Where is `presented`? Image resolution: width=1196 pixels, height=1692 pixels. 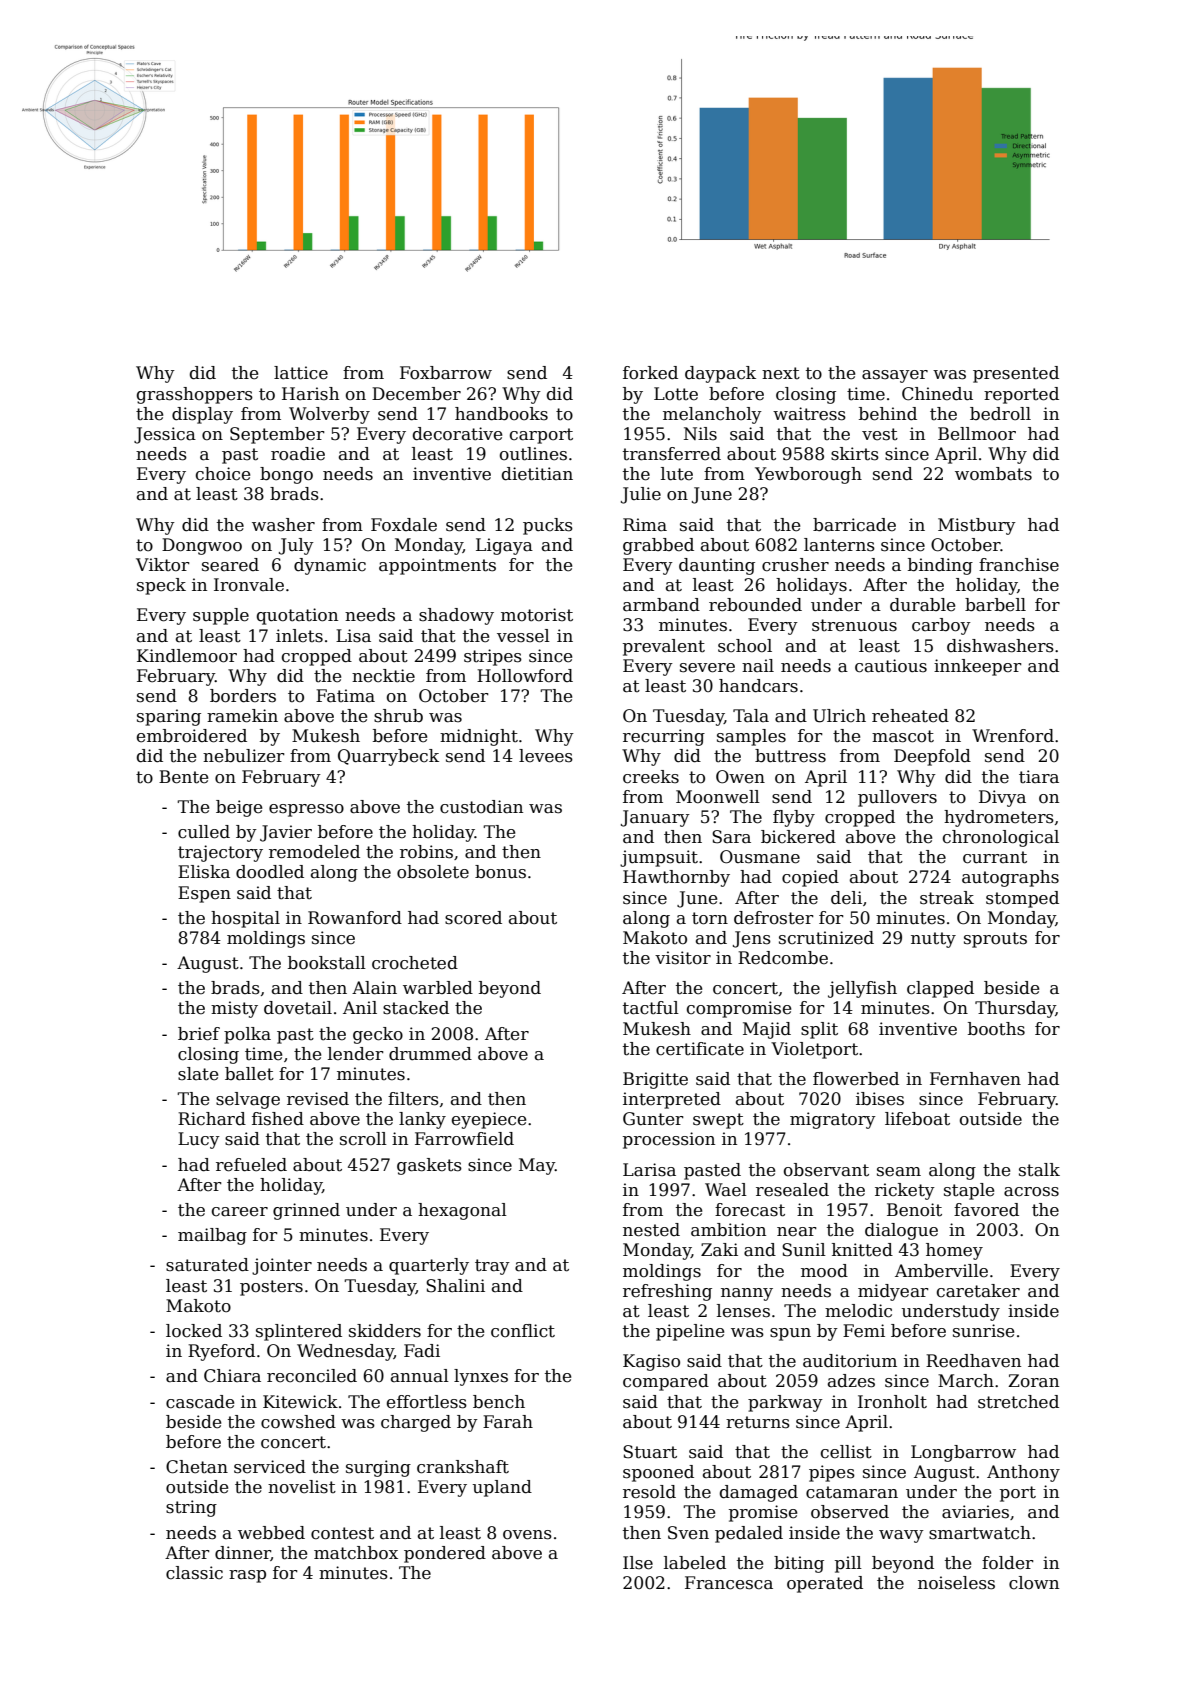 presented is located at coordinates (1016, 374).
